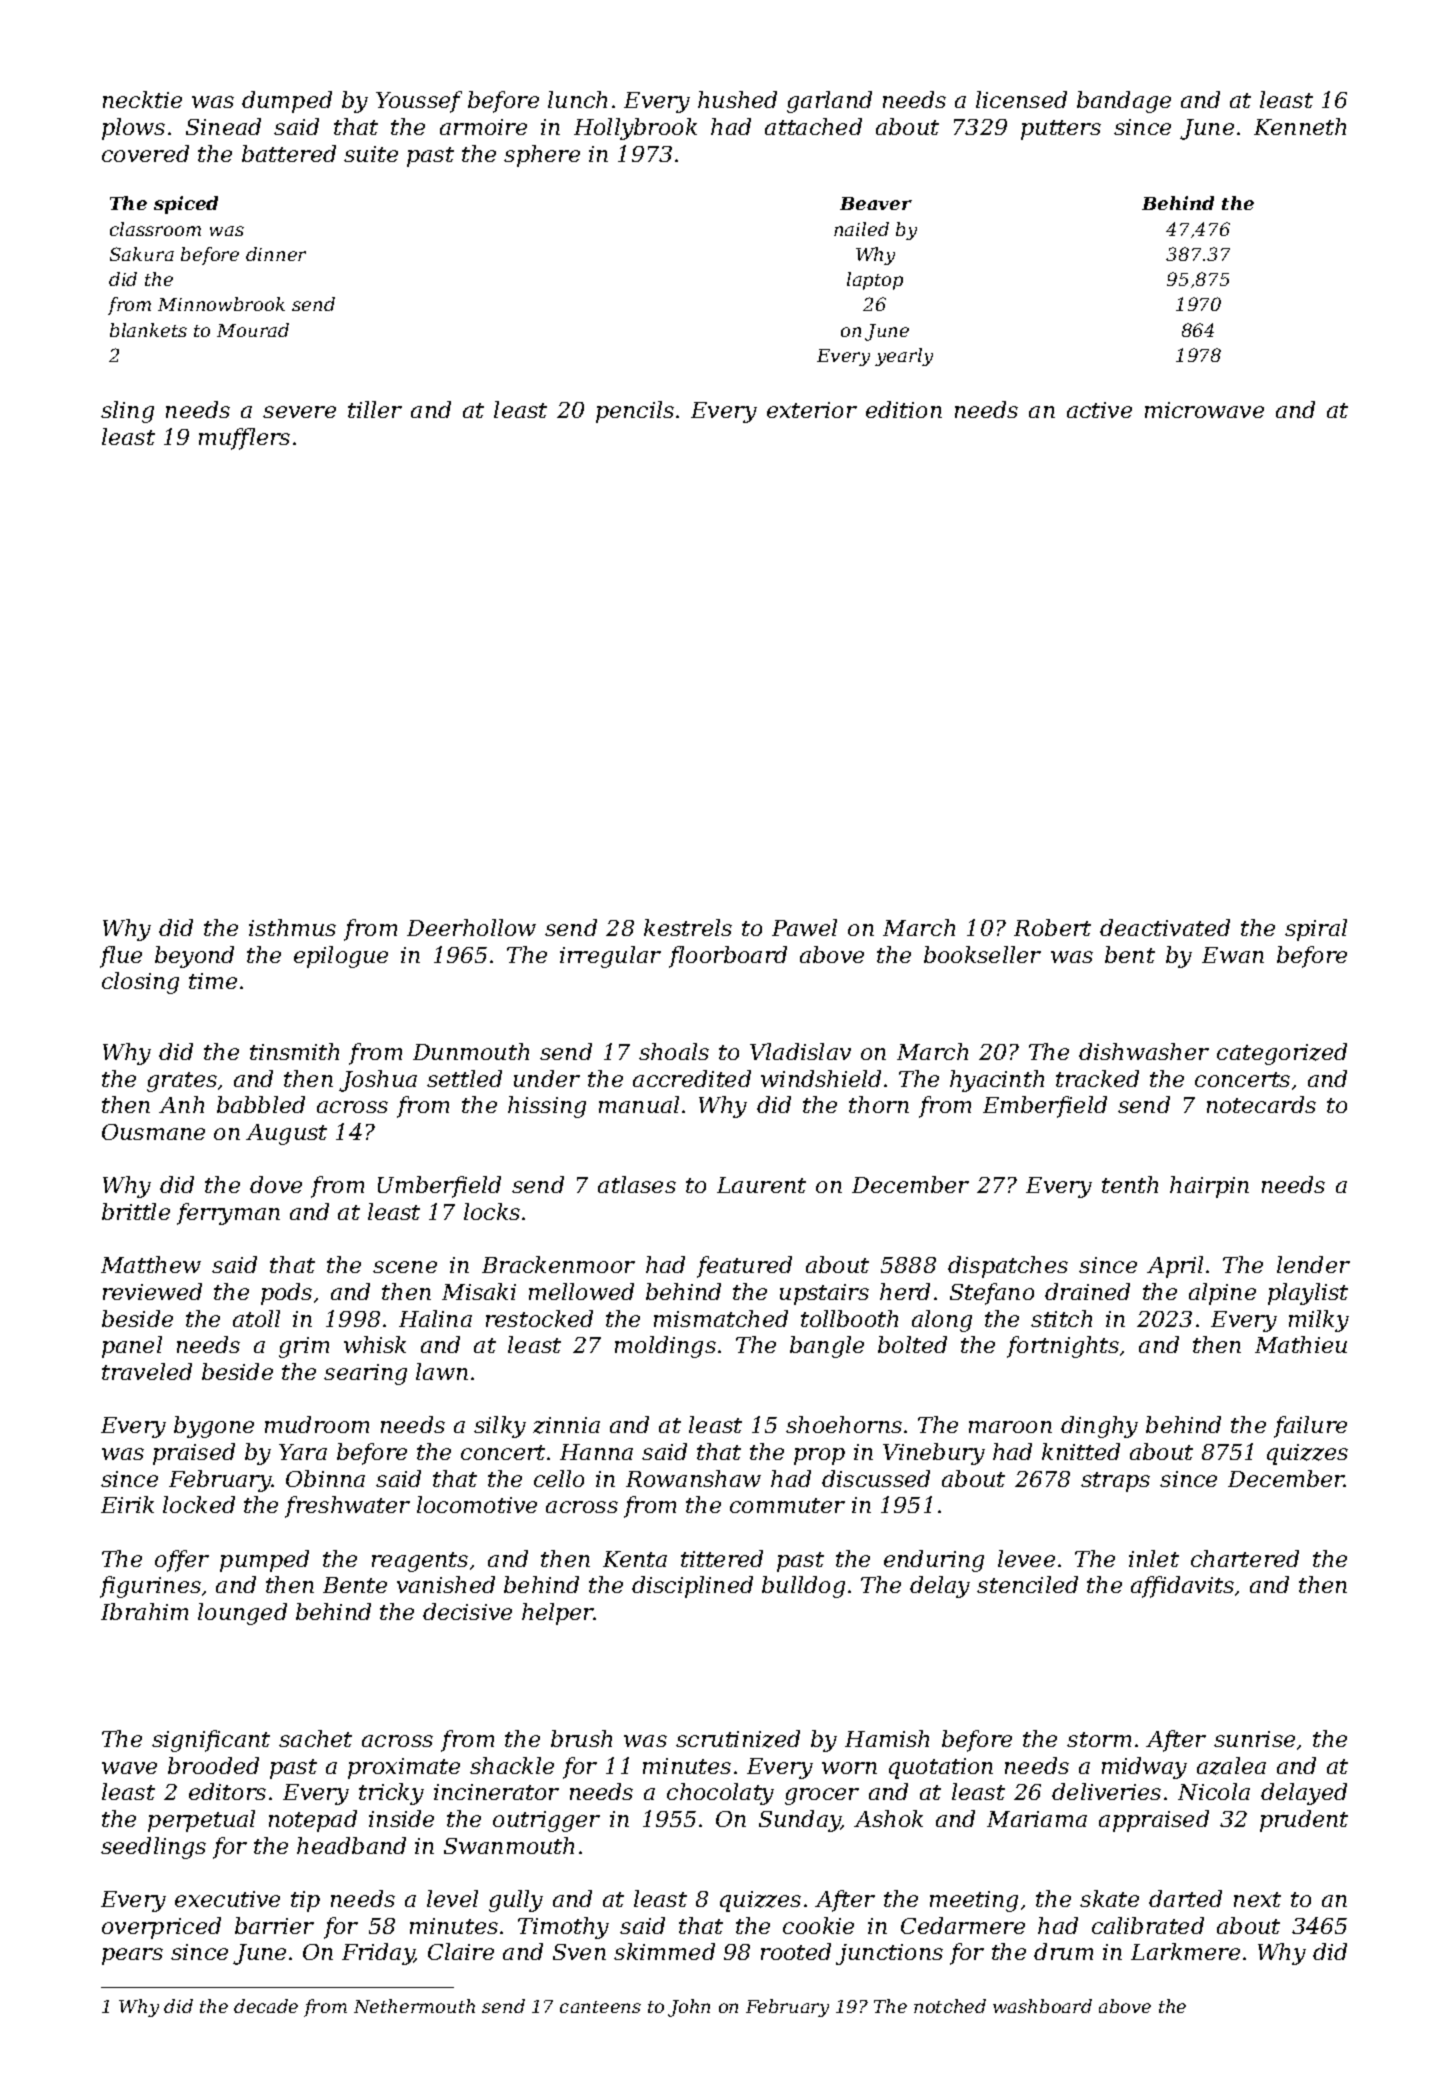  What do you see at coordinates (405, 1267) in the screenshot?
I see `scene` at bounding box center [405, 1267].
